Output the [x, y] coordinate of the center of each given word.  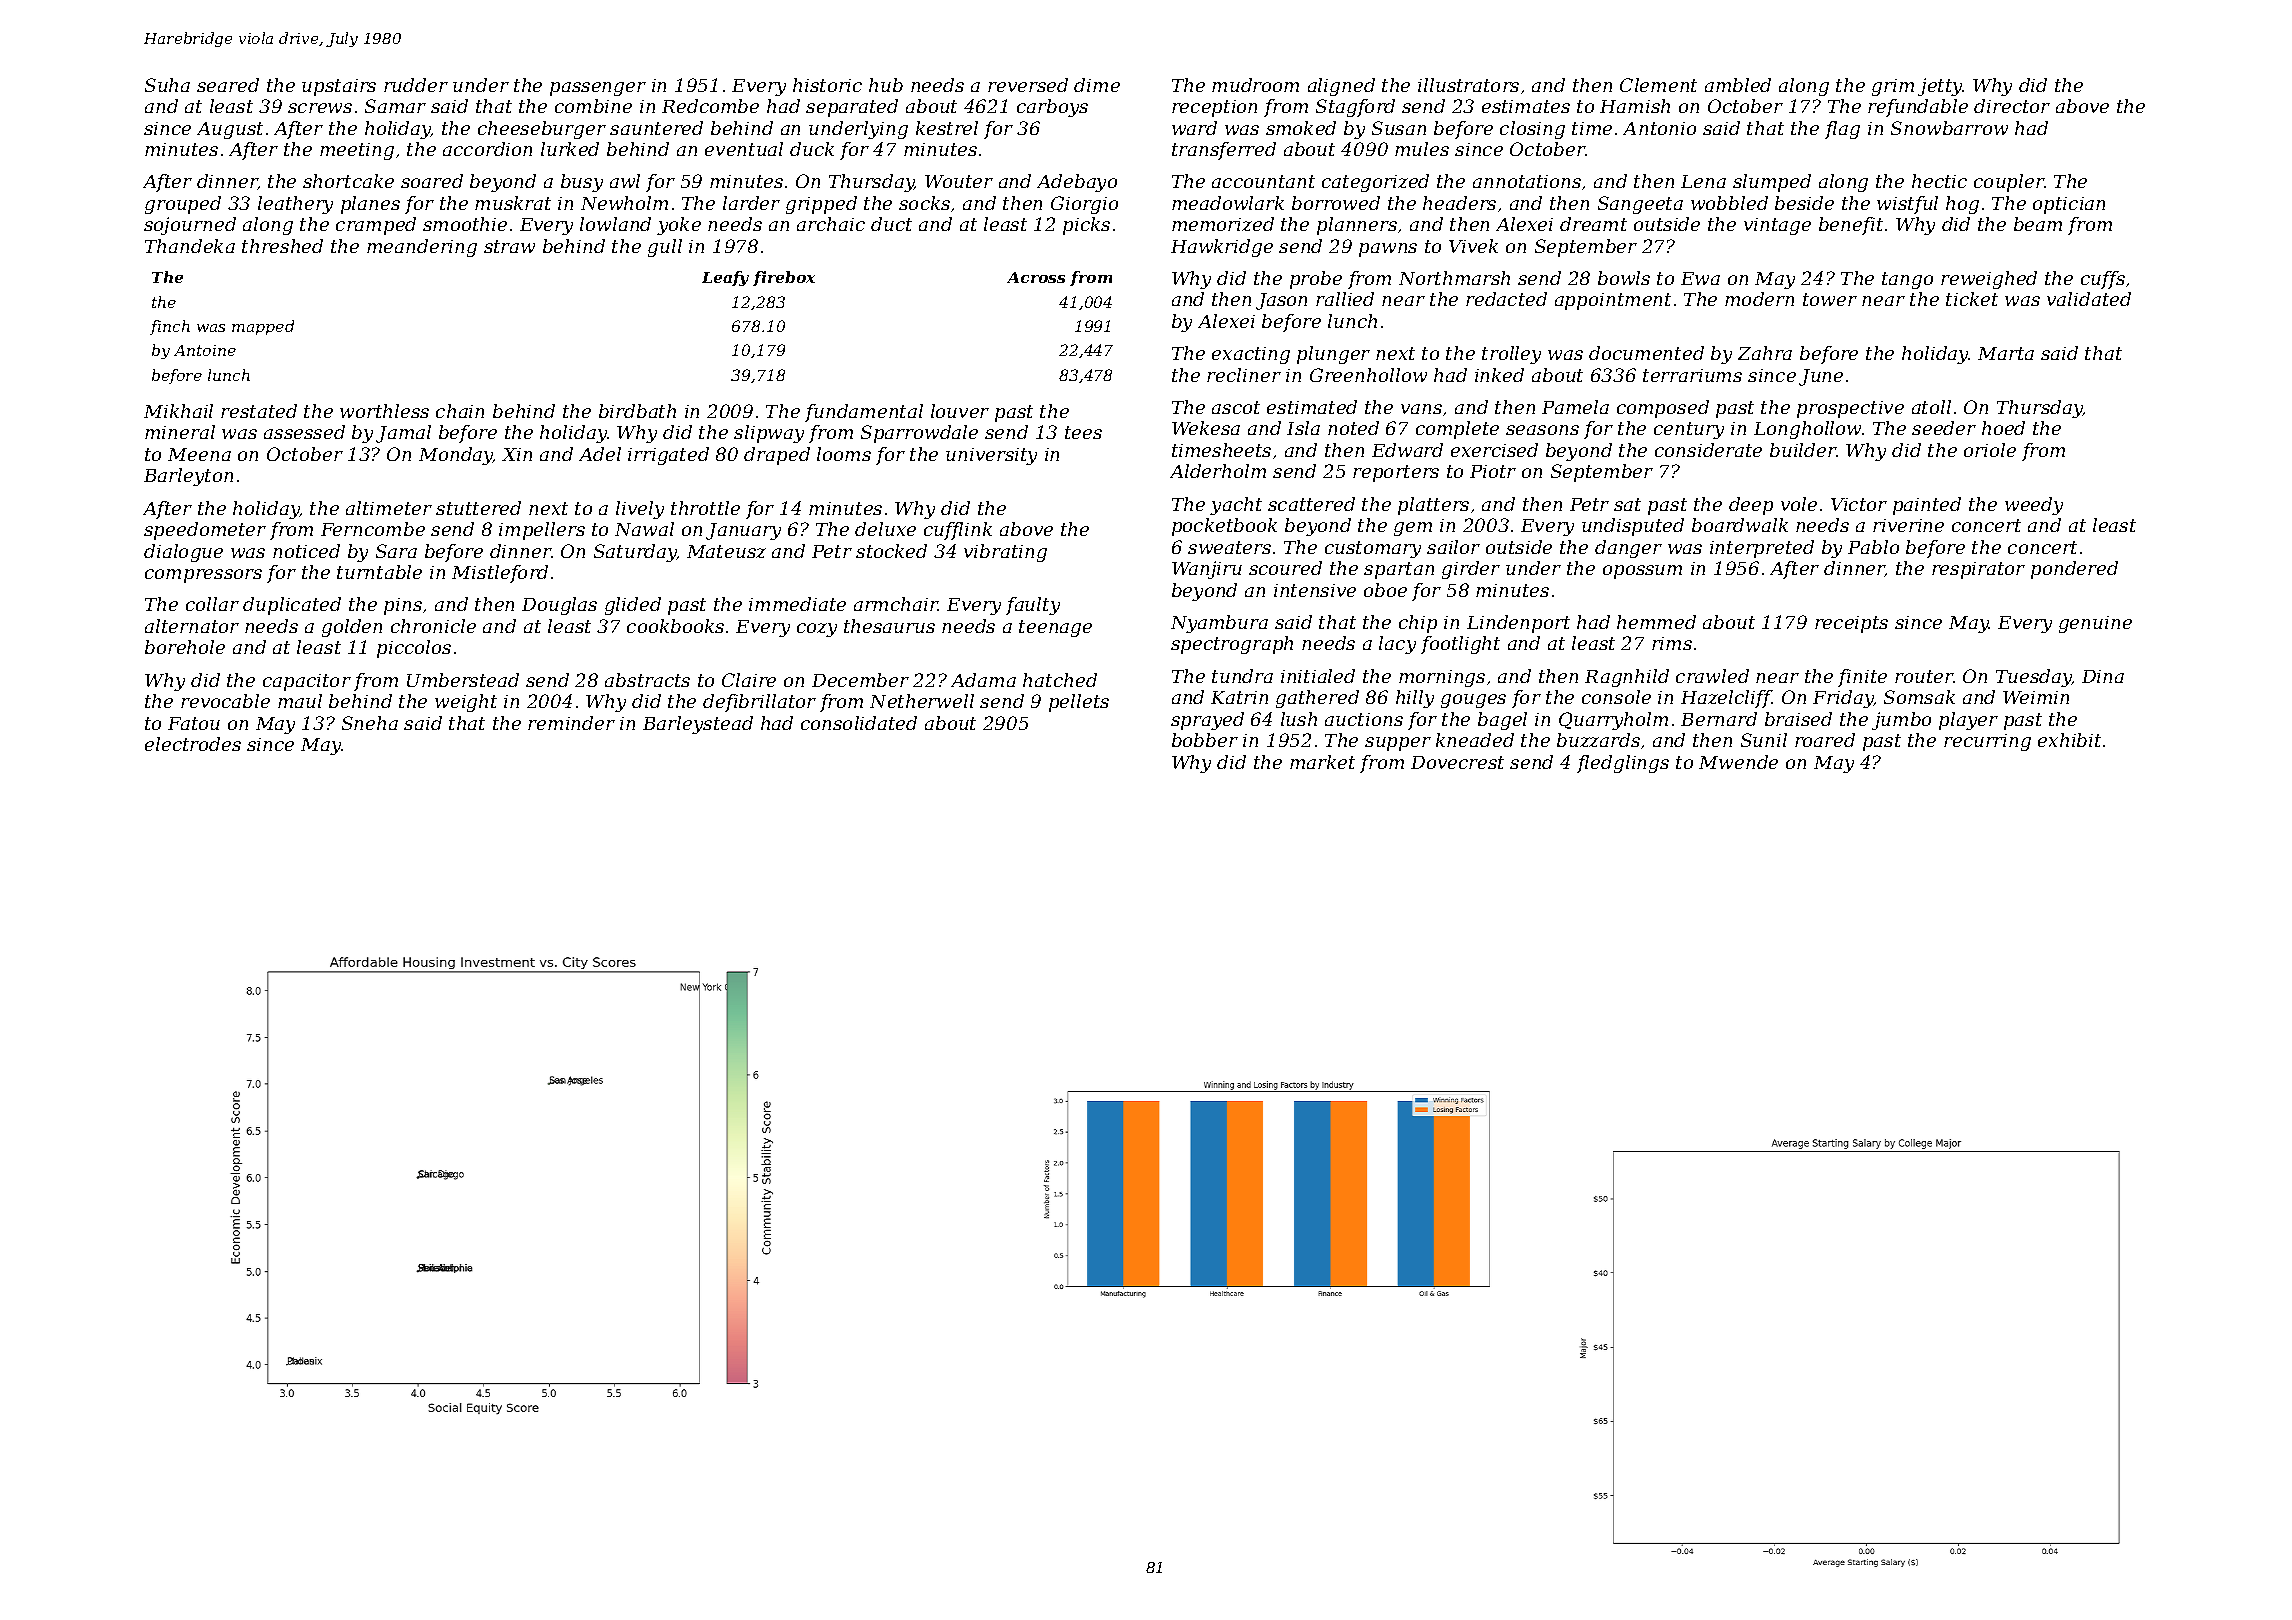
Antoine [205, 350]
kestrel [947, 128]
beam [2038, 224]
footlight [1460, 645]
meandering [422, 248]
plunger [1333, 355]
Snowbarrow [1949, 128]
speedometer [205, 531]
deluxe [885, 529]
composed [1663, 409]
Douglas [559, 606]
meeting [357, 151]
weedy [2034, 506]
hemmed [1656, 622]
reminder [571, 723]
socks [924, 203]
